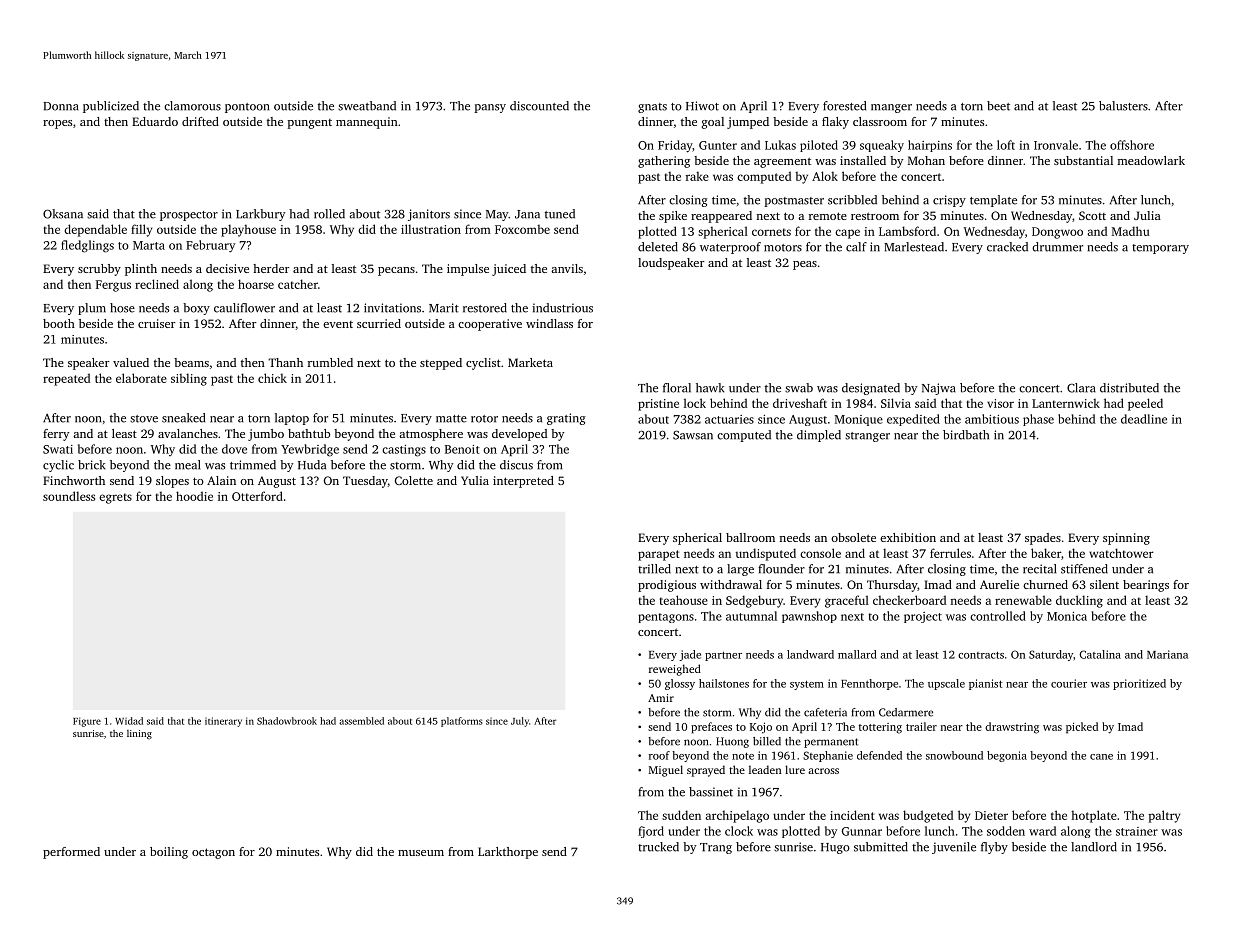 This document has height=952, width=1233. I want to click on lining, so click(139, 734).
